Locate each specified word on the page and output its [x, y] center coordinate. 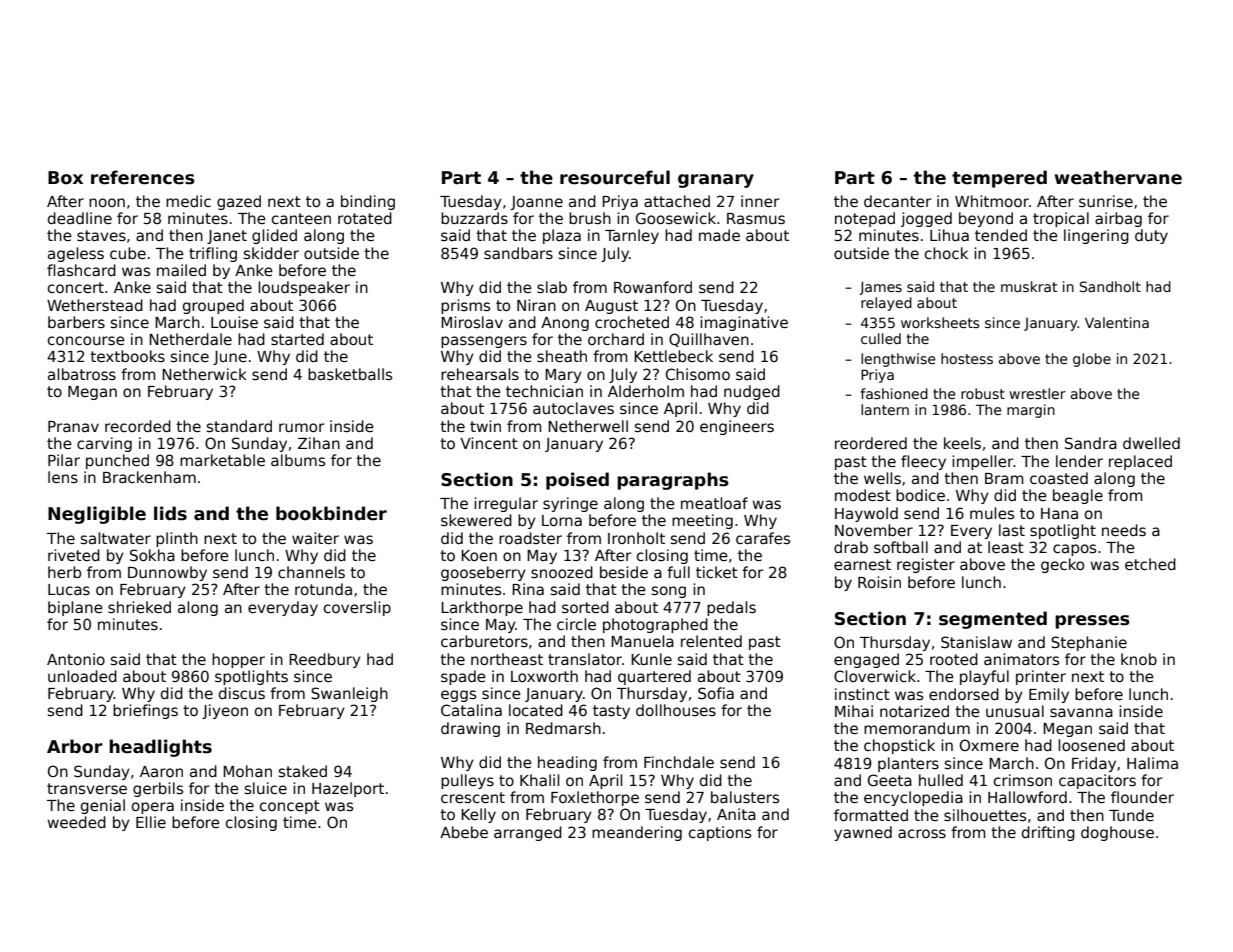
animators [1021, 659]
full [678, 572]
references [143, 177]
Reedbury [325, 660]
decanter [897, 201]
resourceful [615, 177]
